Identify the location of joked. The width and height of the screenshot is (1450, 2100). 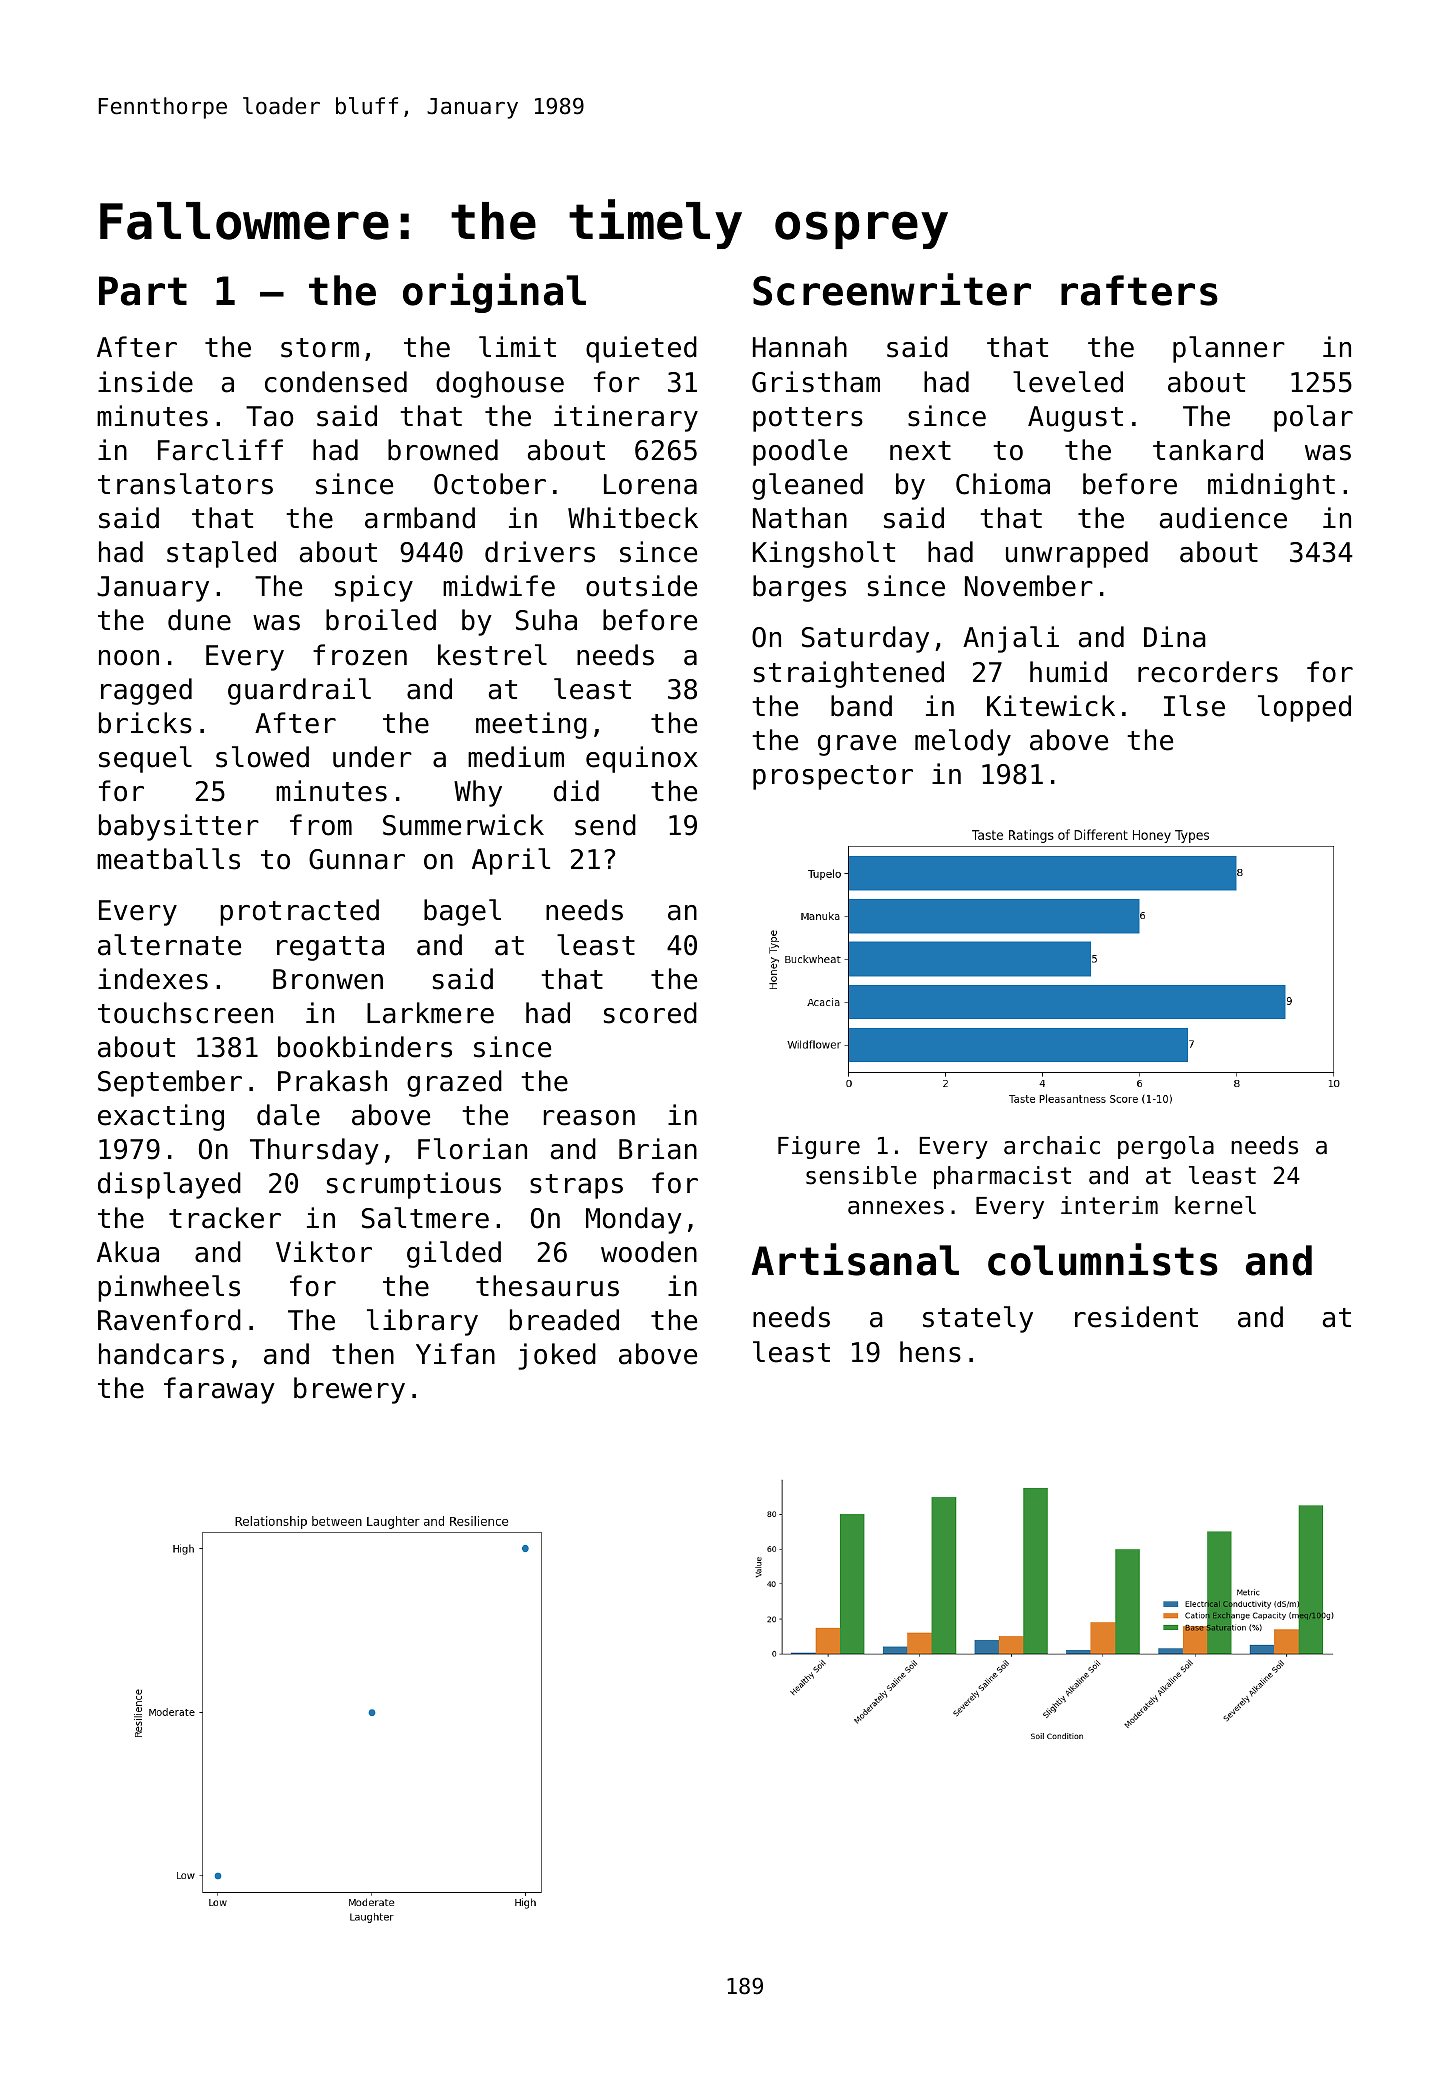
(557, 1356).
